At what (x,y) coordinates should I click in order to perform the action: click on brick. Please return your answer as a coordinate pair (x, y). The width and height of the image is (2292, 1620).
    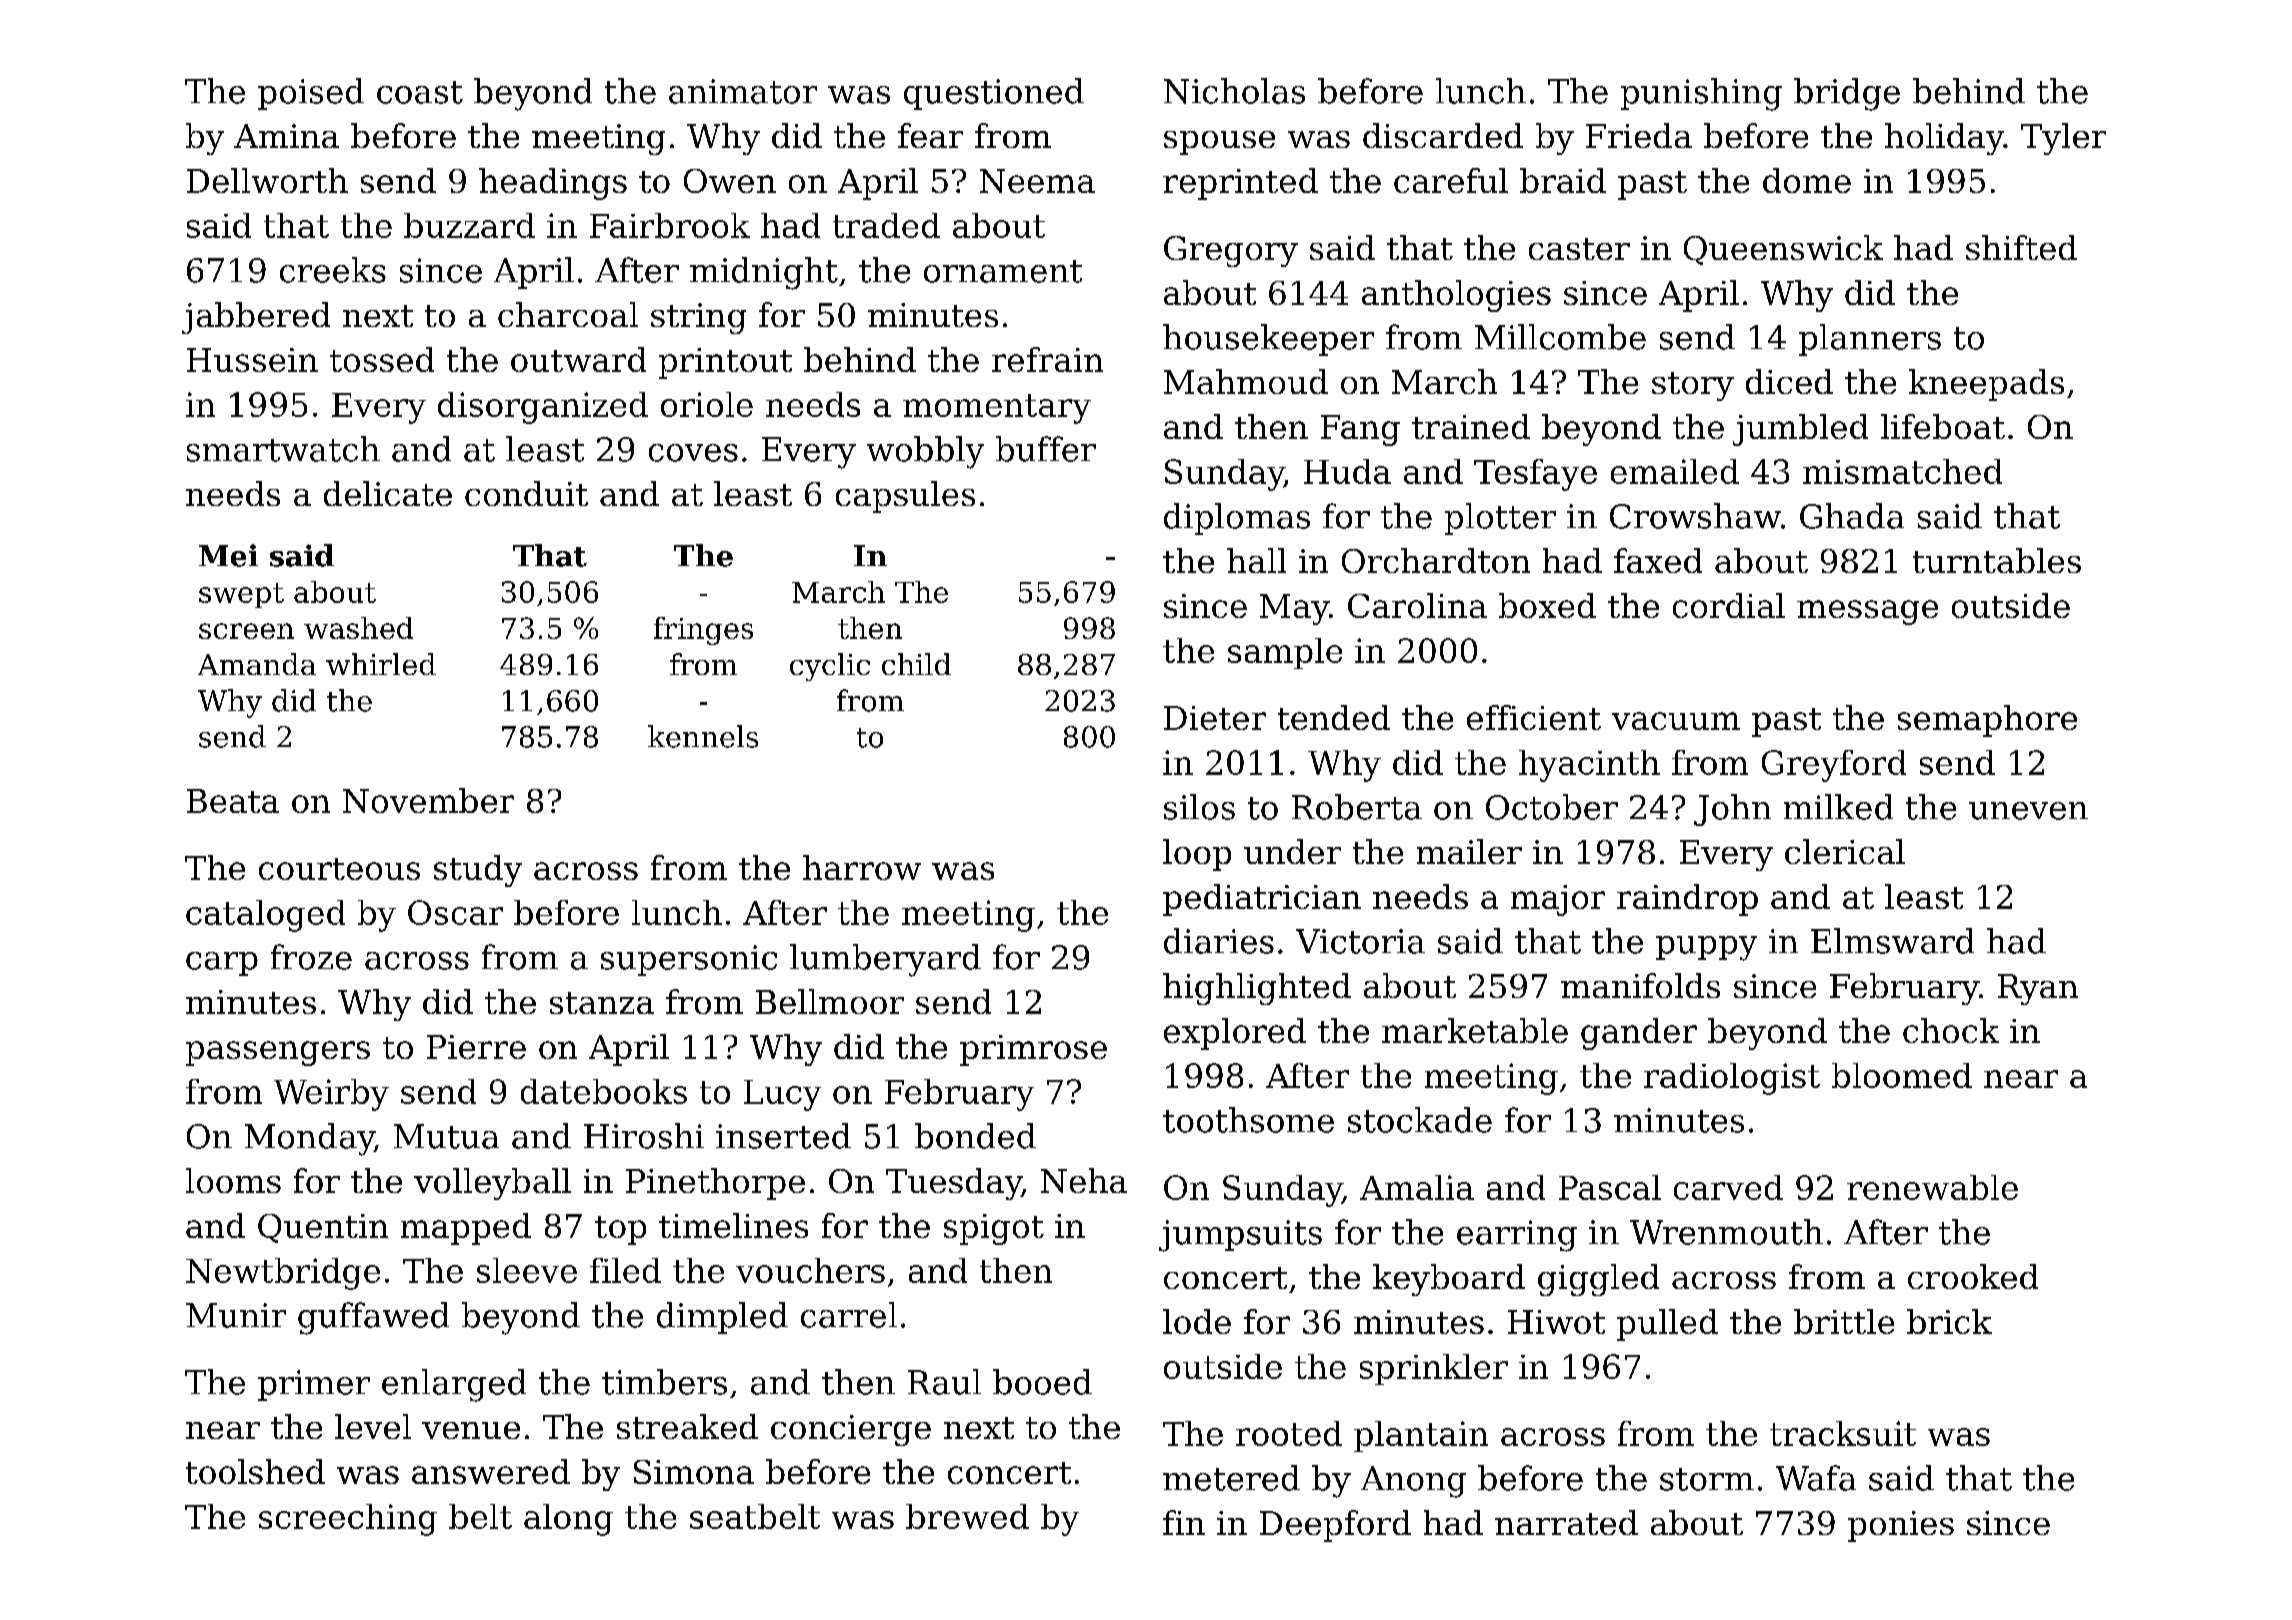
    Looking at the image, I should click on (1949, 1321).
